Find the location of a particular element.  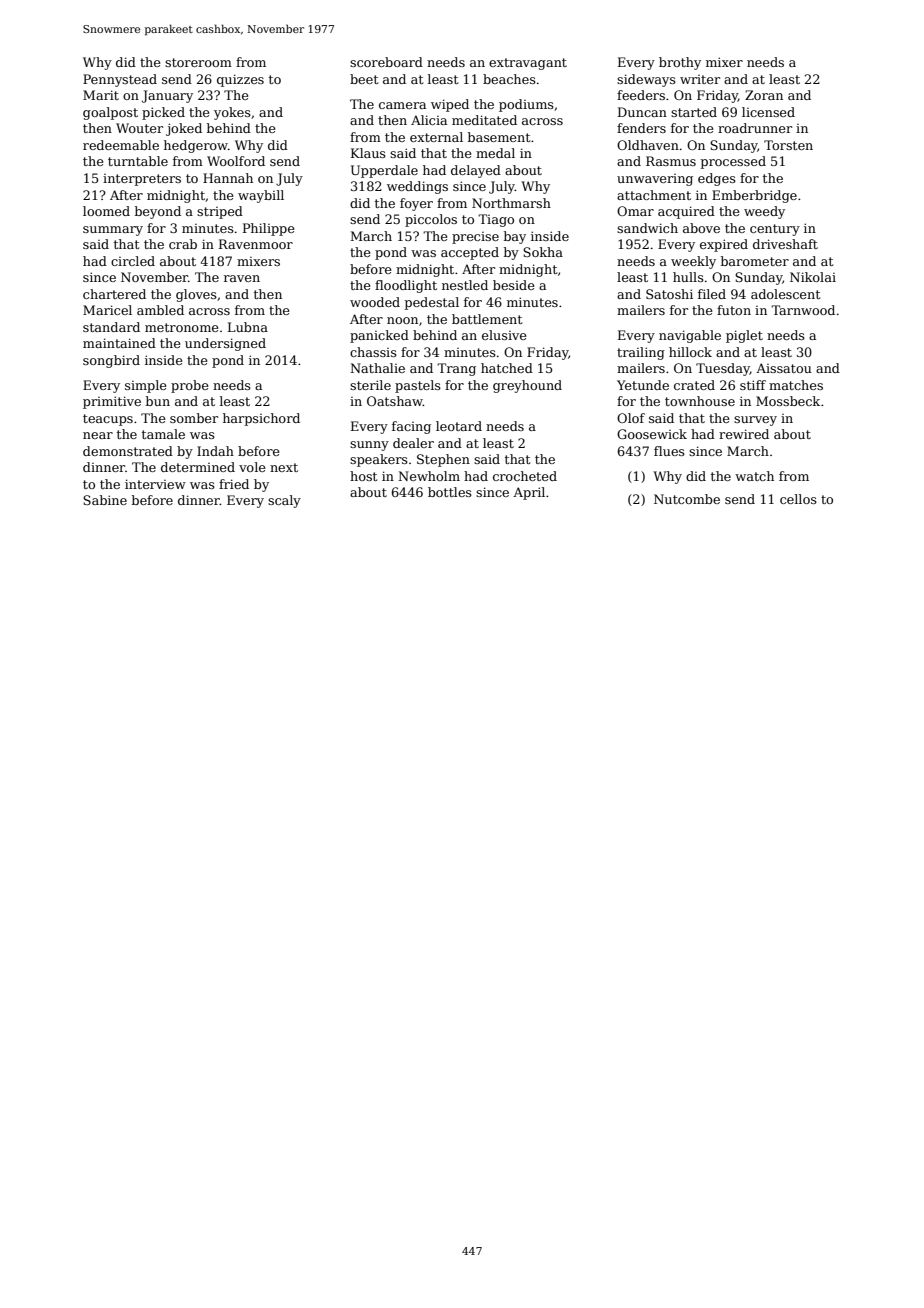

Sabine is located at coordinates (105, 500).
